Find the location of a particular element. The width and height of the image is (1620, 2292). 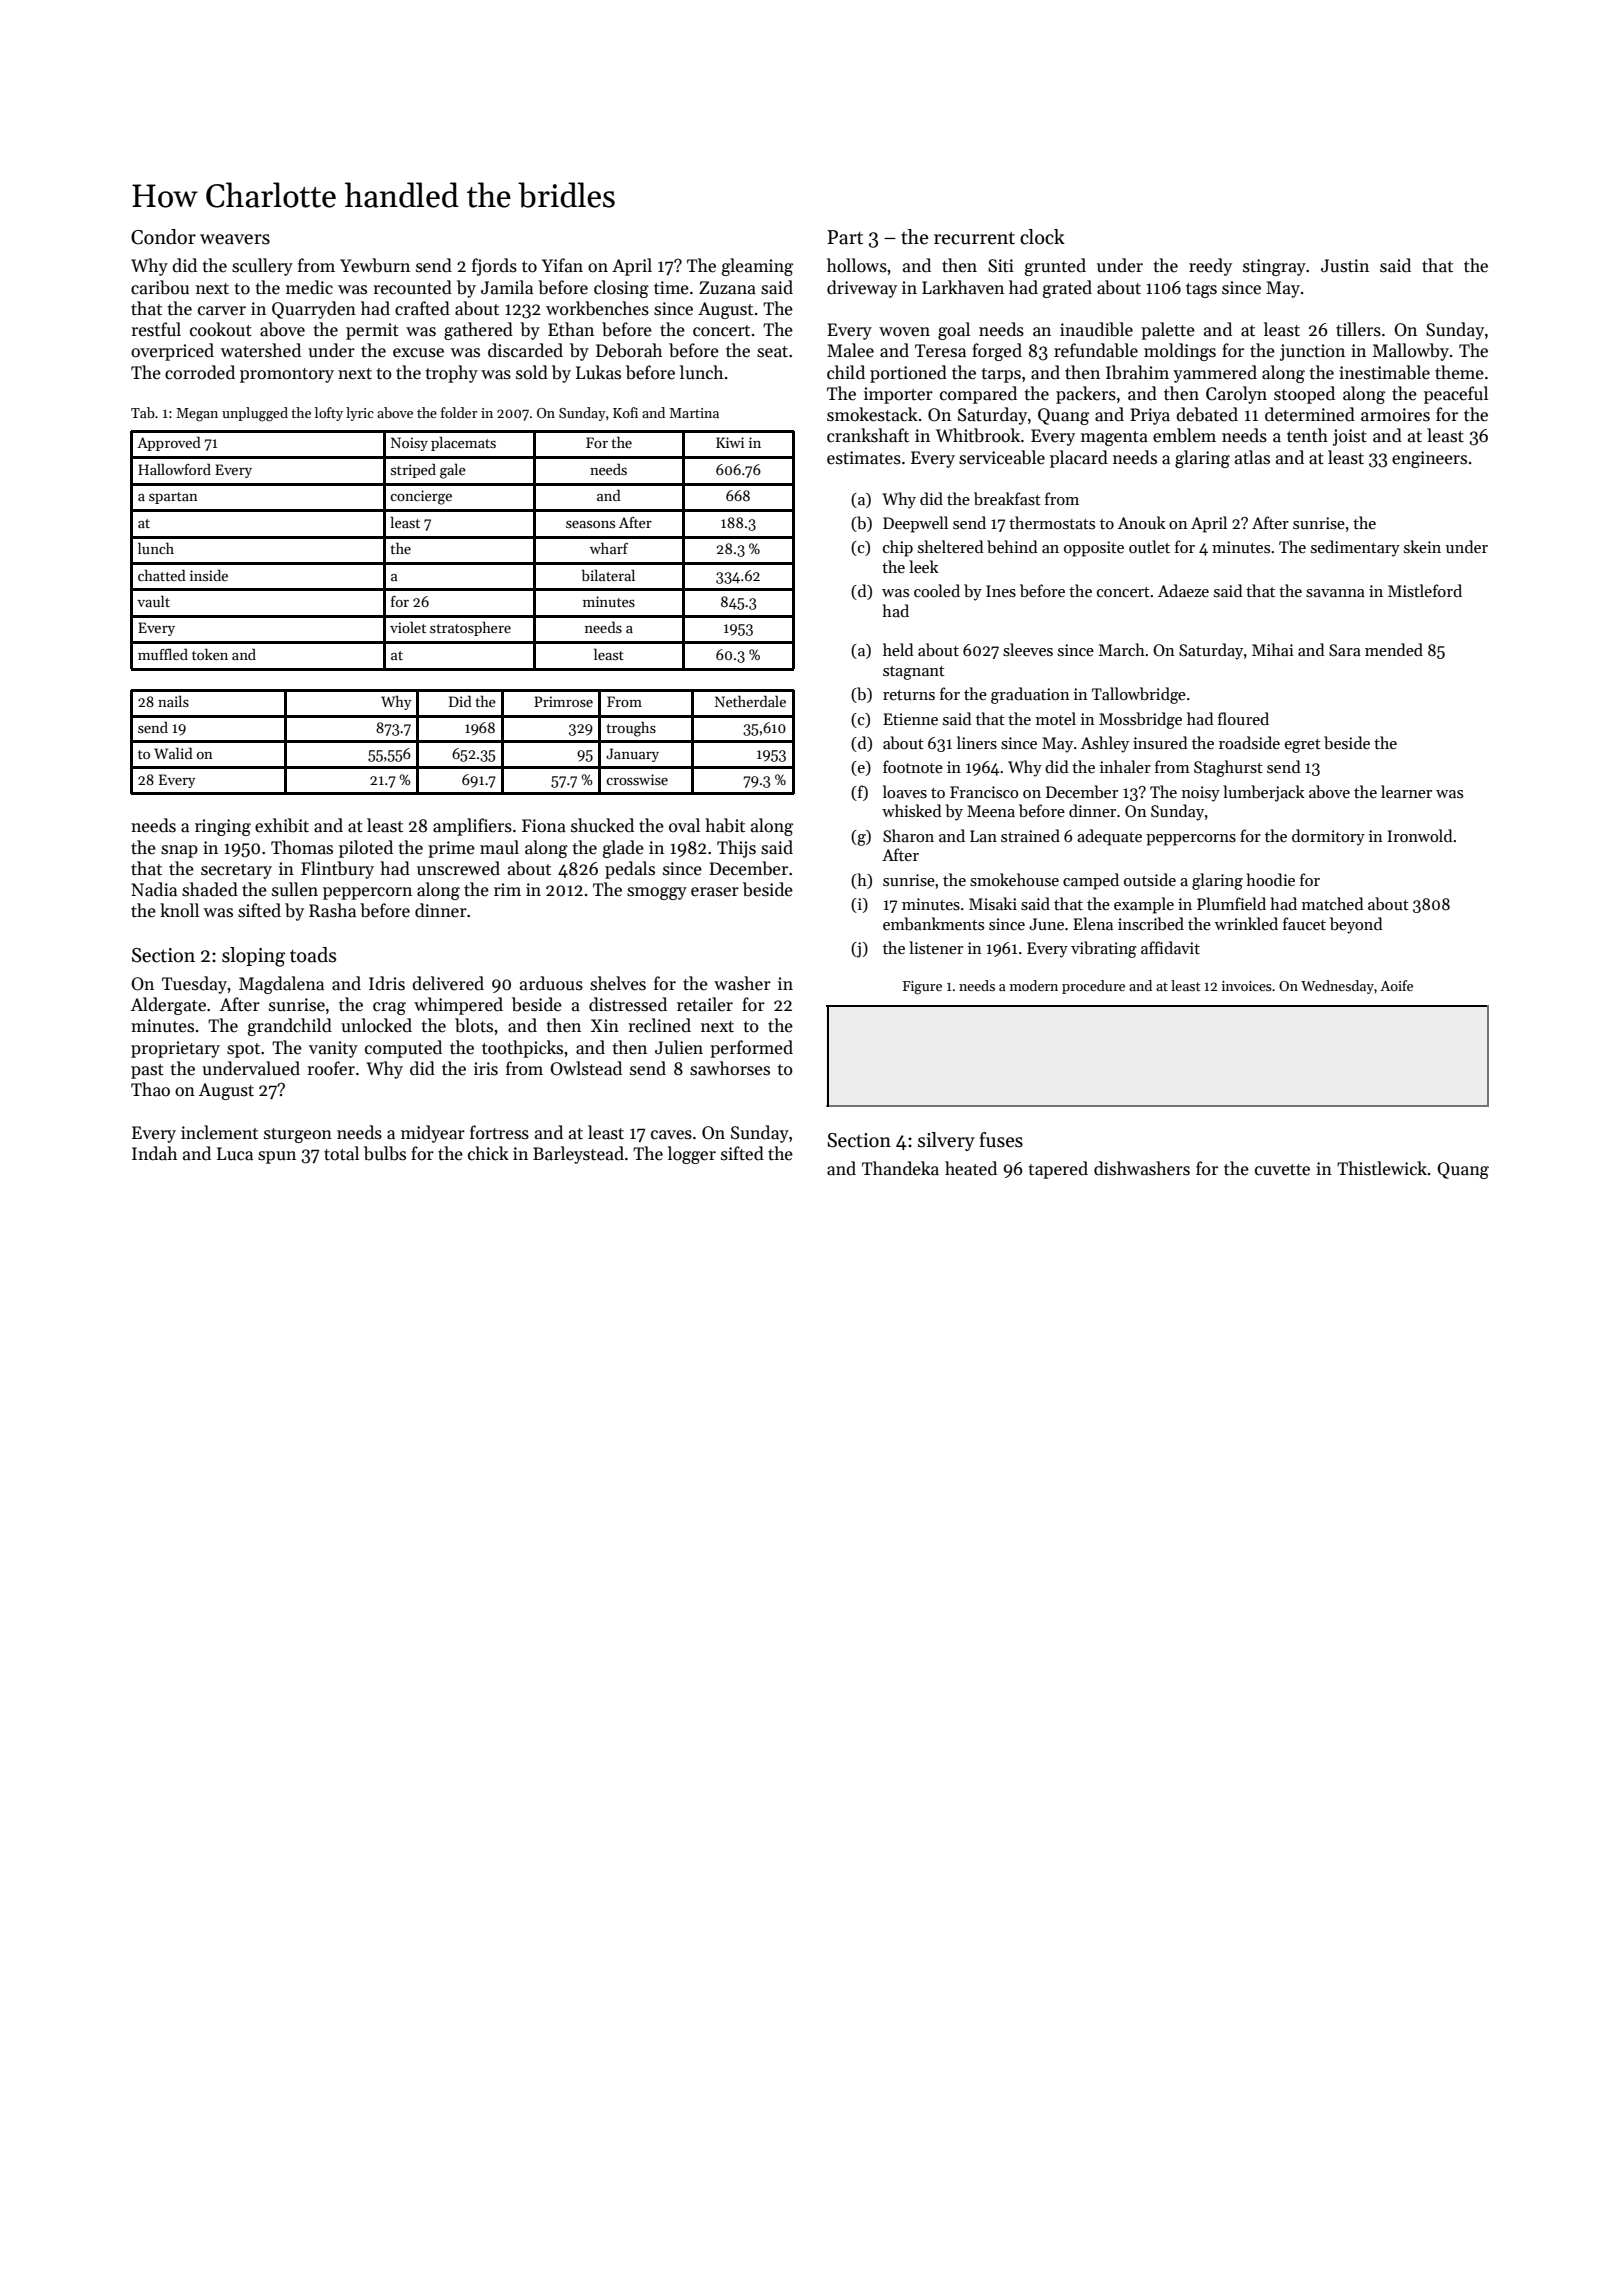

Indah is located at coordinates (154, 1153).
